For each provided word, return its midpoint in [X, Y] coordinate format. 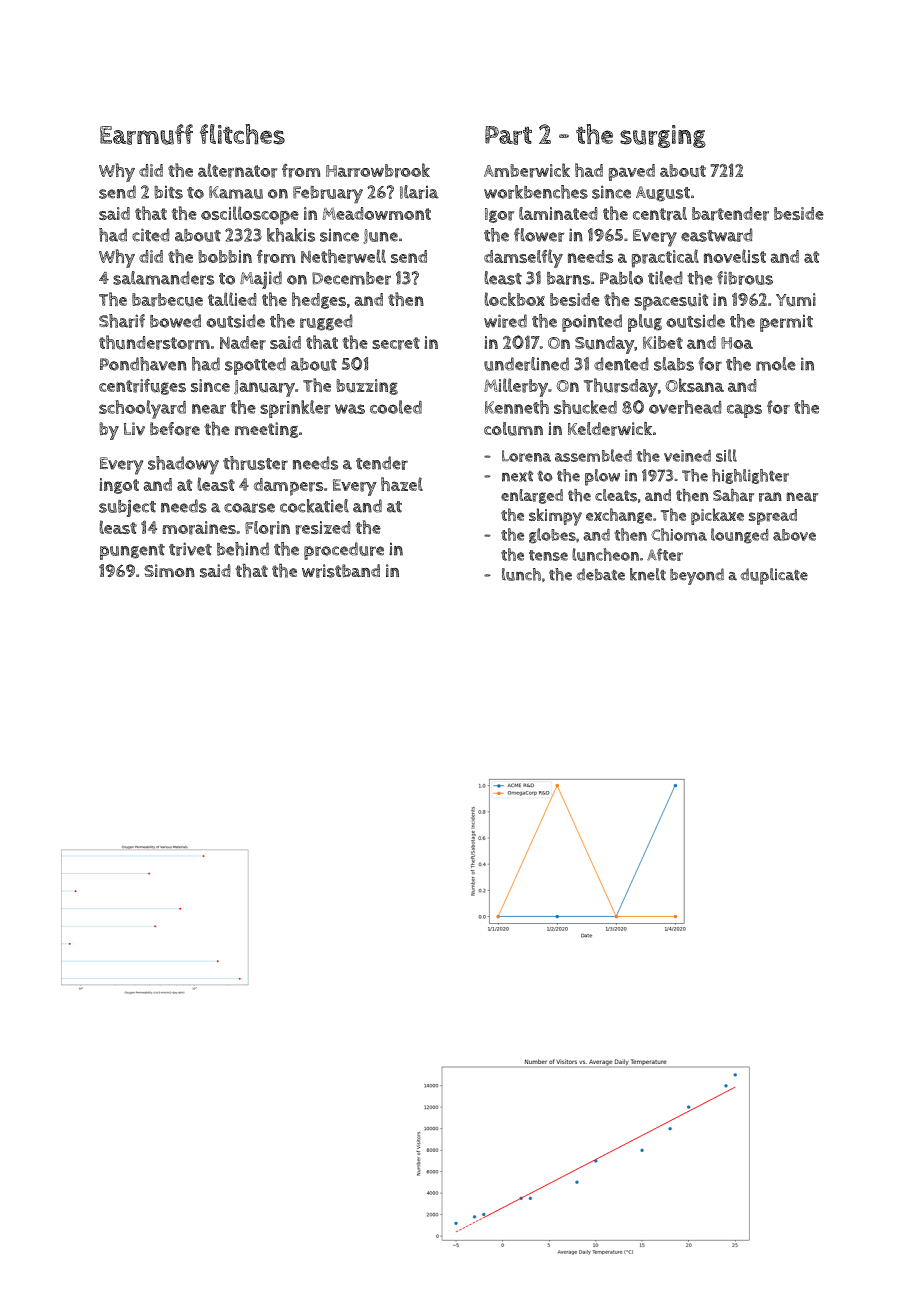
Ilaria [419, 192]
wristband [341, 571]
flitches [242, 134]
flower [539, 235]
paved [632, 172]
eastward [717, 235]
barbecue [167, 300]
